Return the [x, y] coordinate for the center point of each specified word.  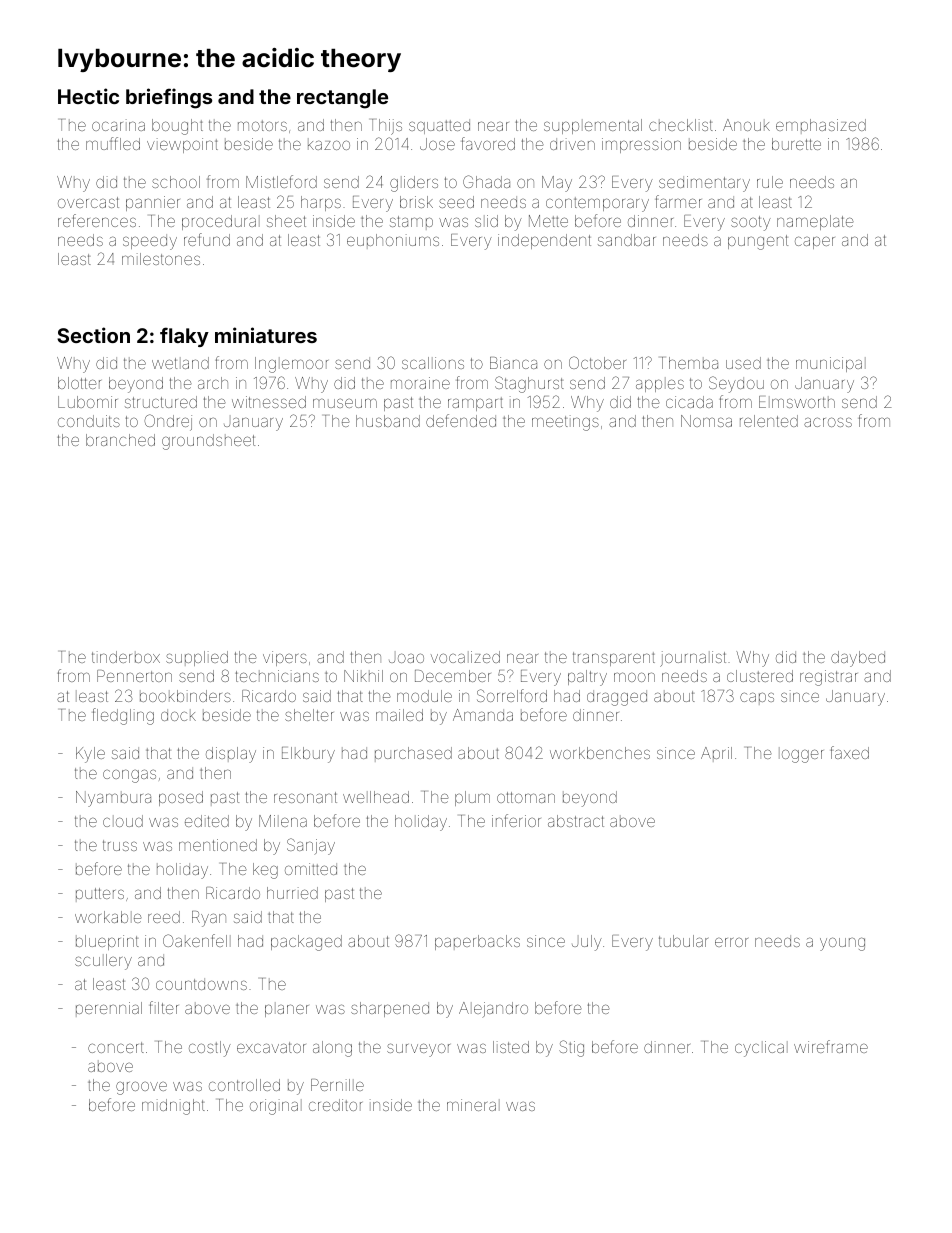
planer [287, 1009]
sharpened [390, 1009]
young [842, 944]
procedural [221, 222]
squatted [439, 126]
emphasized [821, 126]
